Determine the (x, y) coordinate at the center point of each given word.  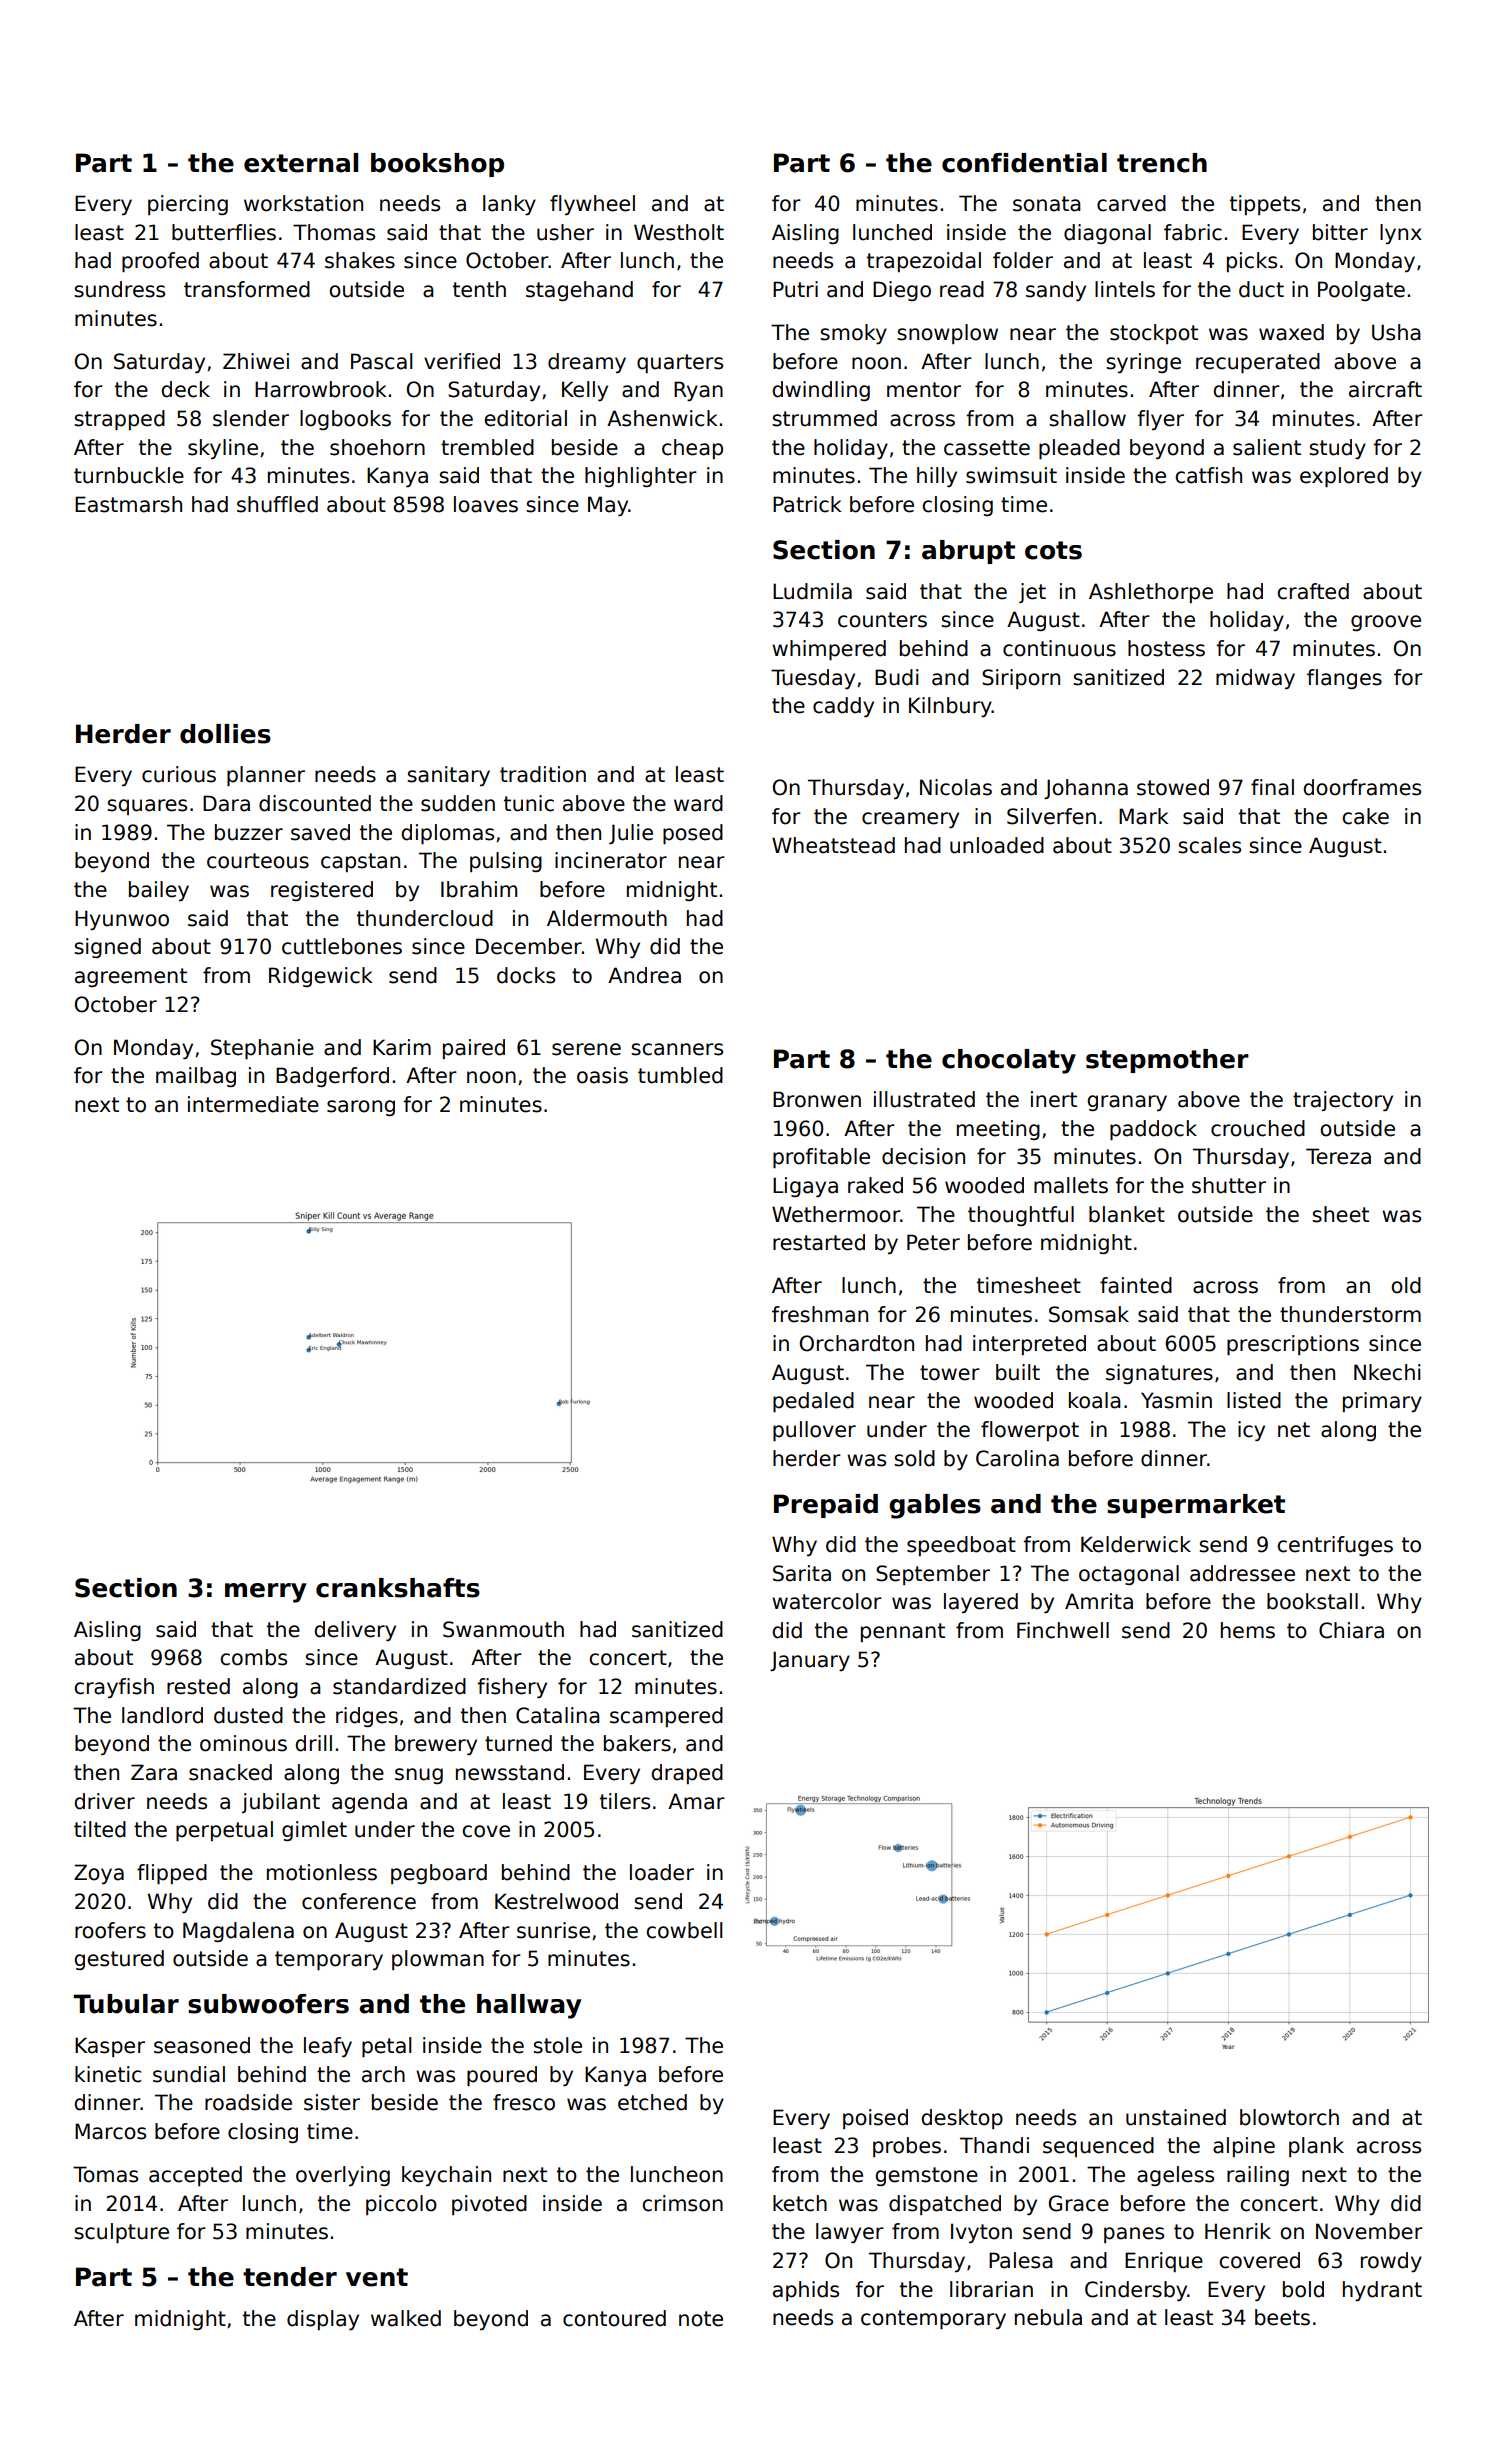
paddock (1153, 1130)
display (323, 2320)
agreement (131, 977)
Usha (1396, 332)
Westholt (679, 232)
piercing (188, 205)
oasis (602, 1075)
